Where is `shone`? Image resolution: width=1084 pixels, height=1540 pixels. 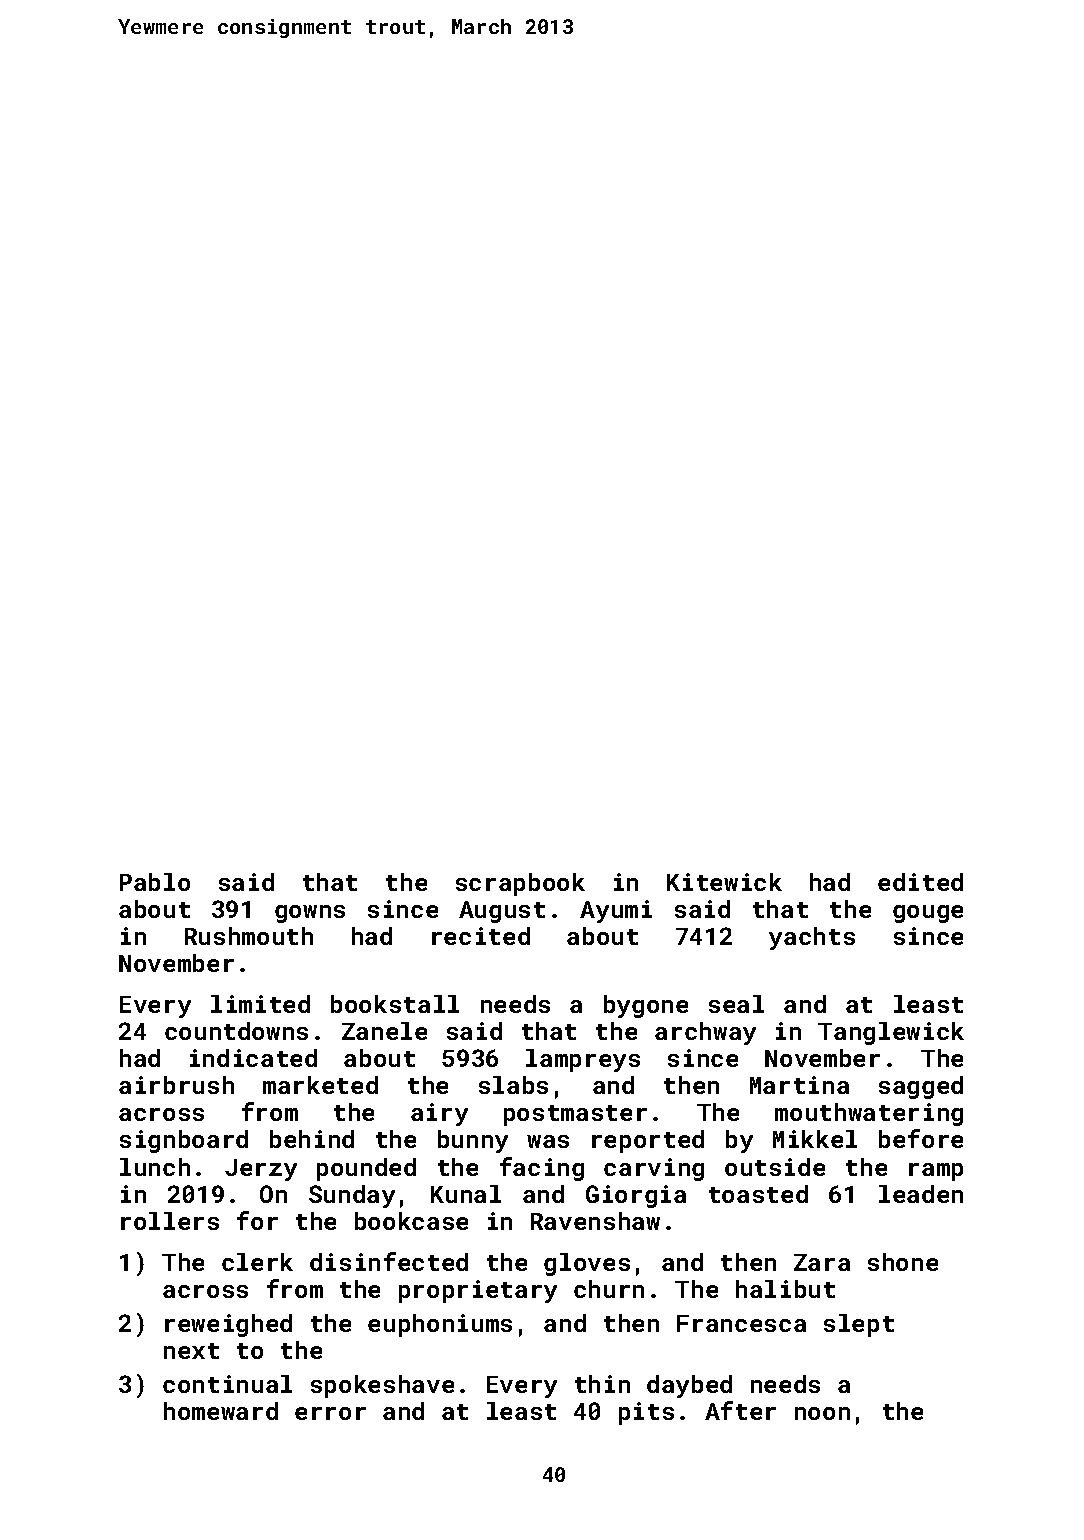
shone is located at coordinates (903, 1262).
